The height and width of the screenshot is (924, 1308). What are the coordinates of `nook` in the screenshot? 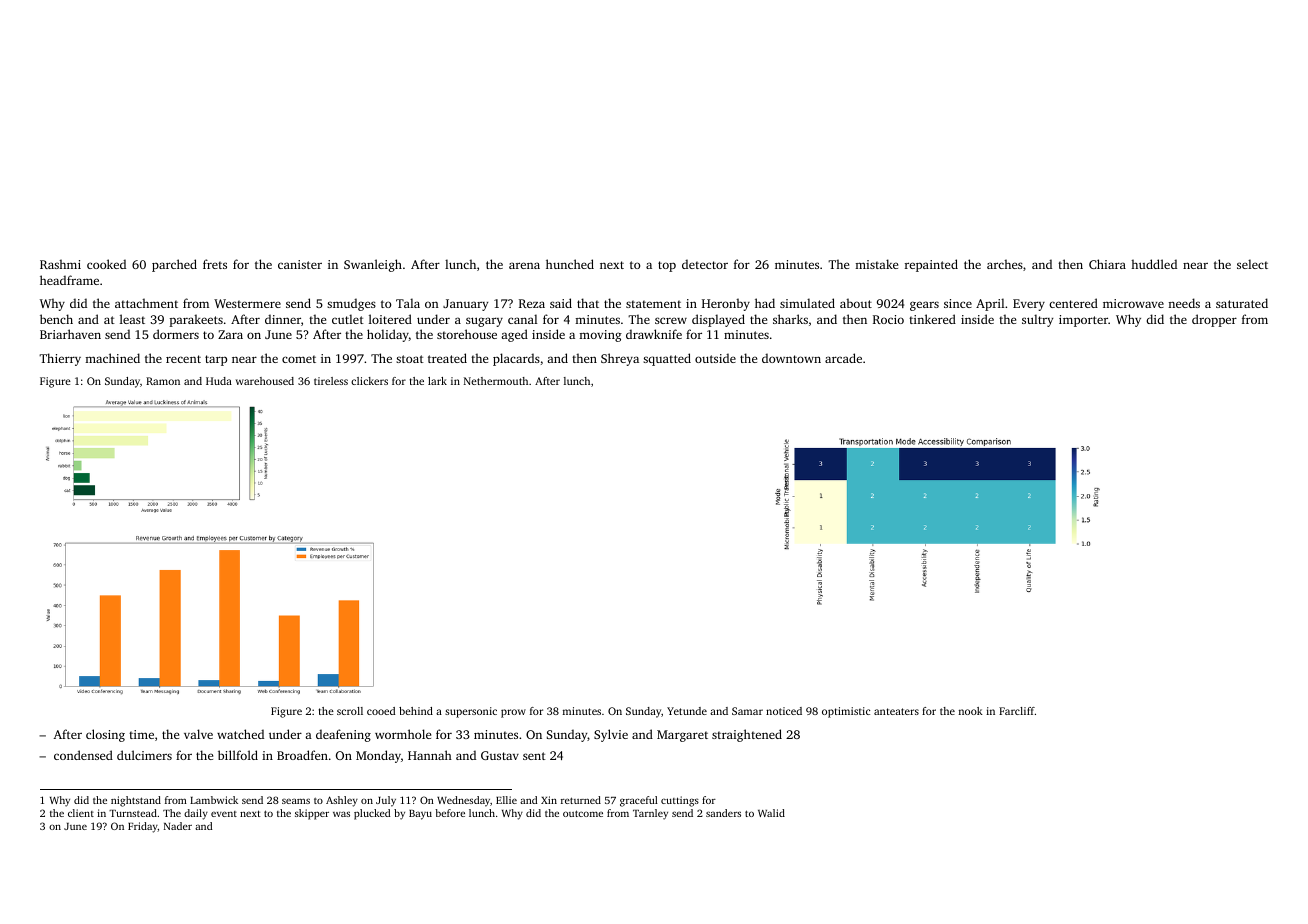 It's located at (971, 711).
